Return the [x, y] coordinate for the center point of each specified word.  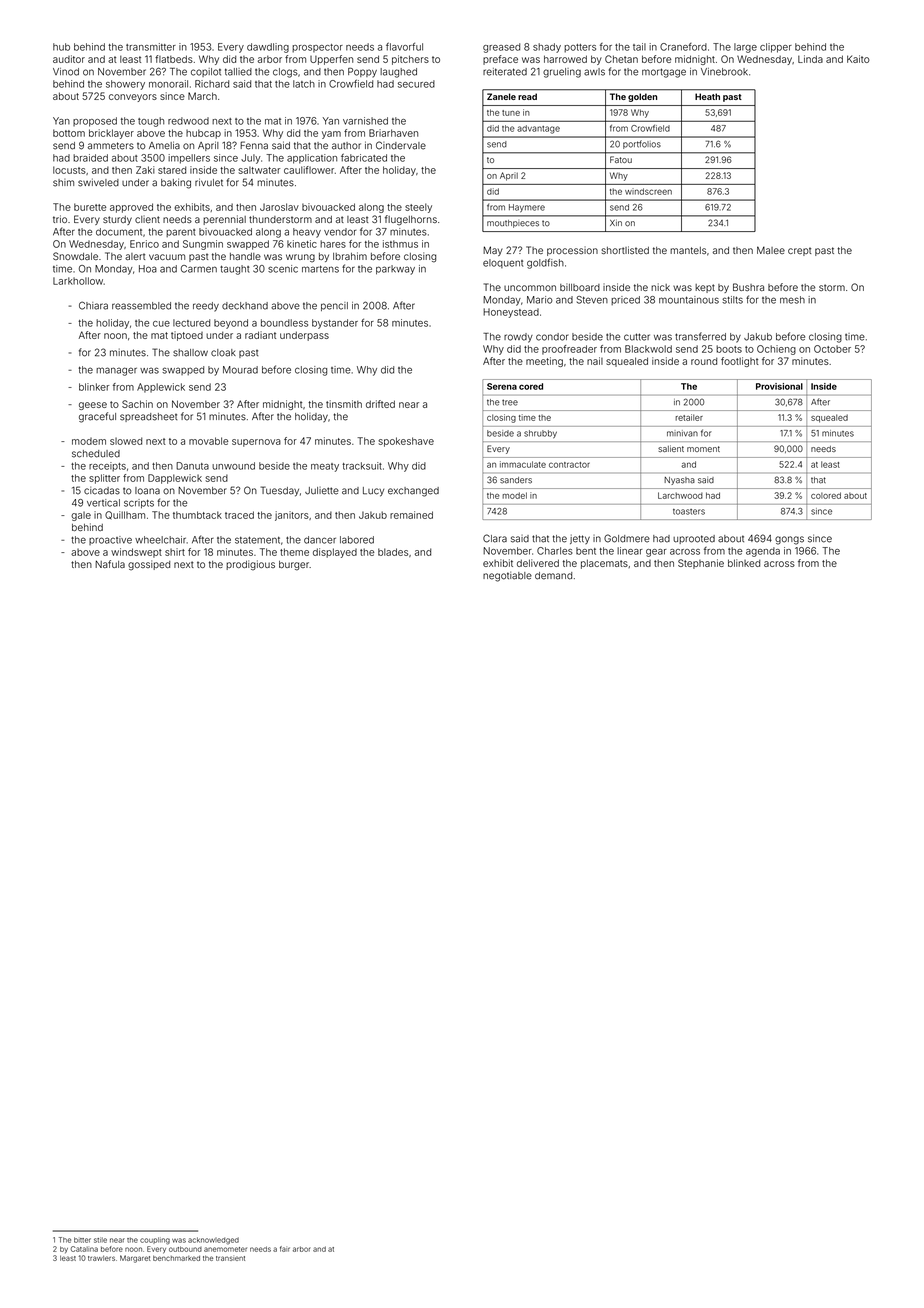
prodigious [250, 565]
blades [393, 552]
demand [553, 576]
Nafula [110, 564]
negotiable [507, 576]
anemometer [225, 1249]
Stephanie [701, 564]
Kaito [858, 59]
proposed [95, 122]
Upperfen [331, 60]
